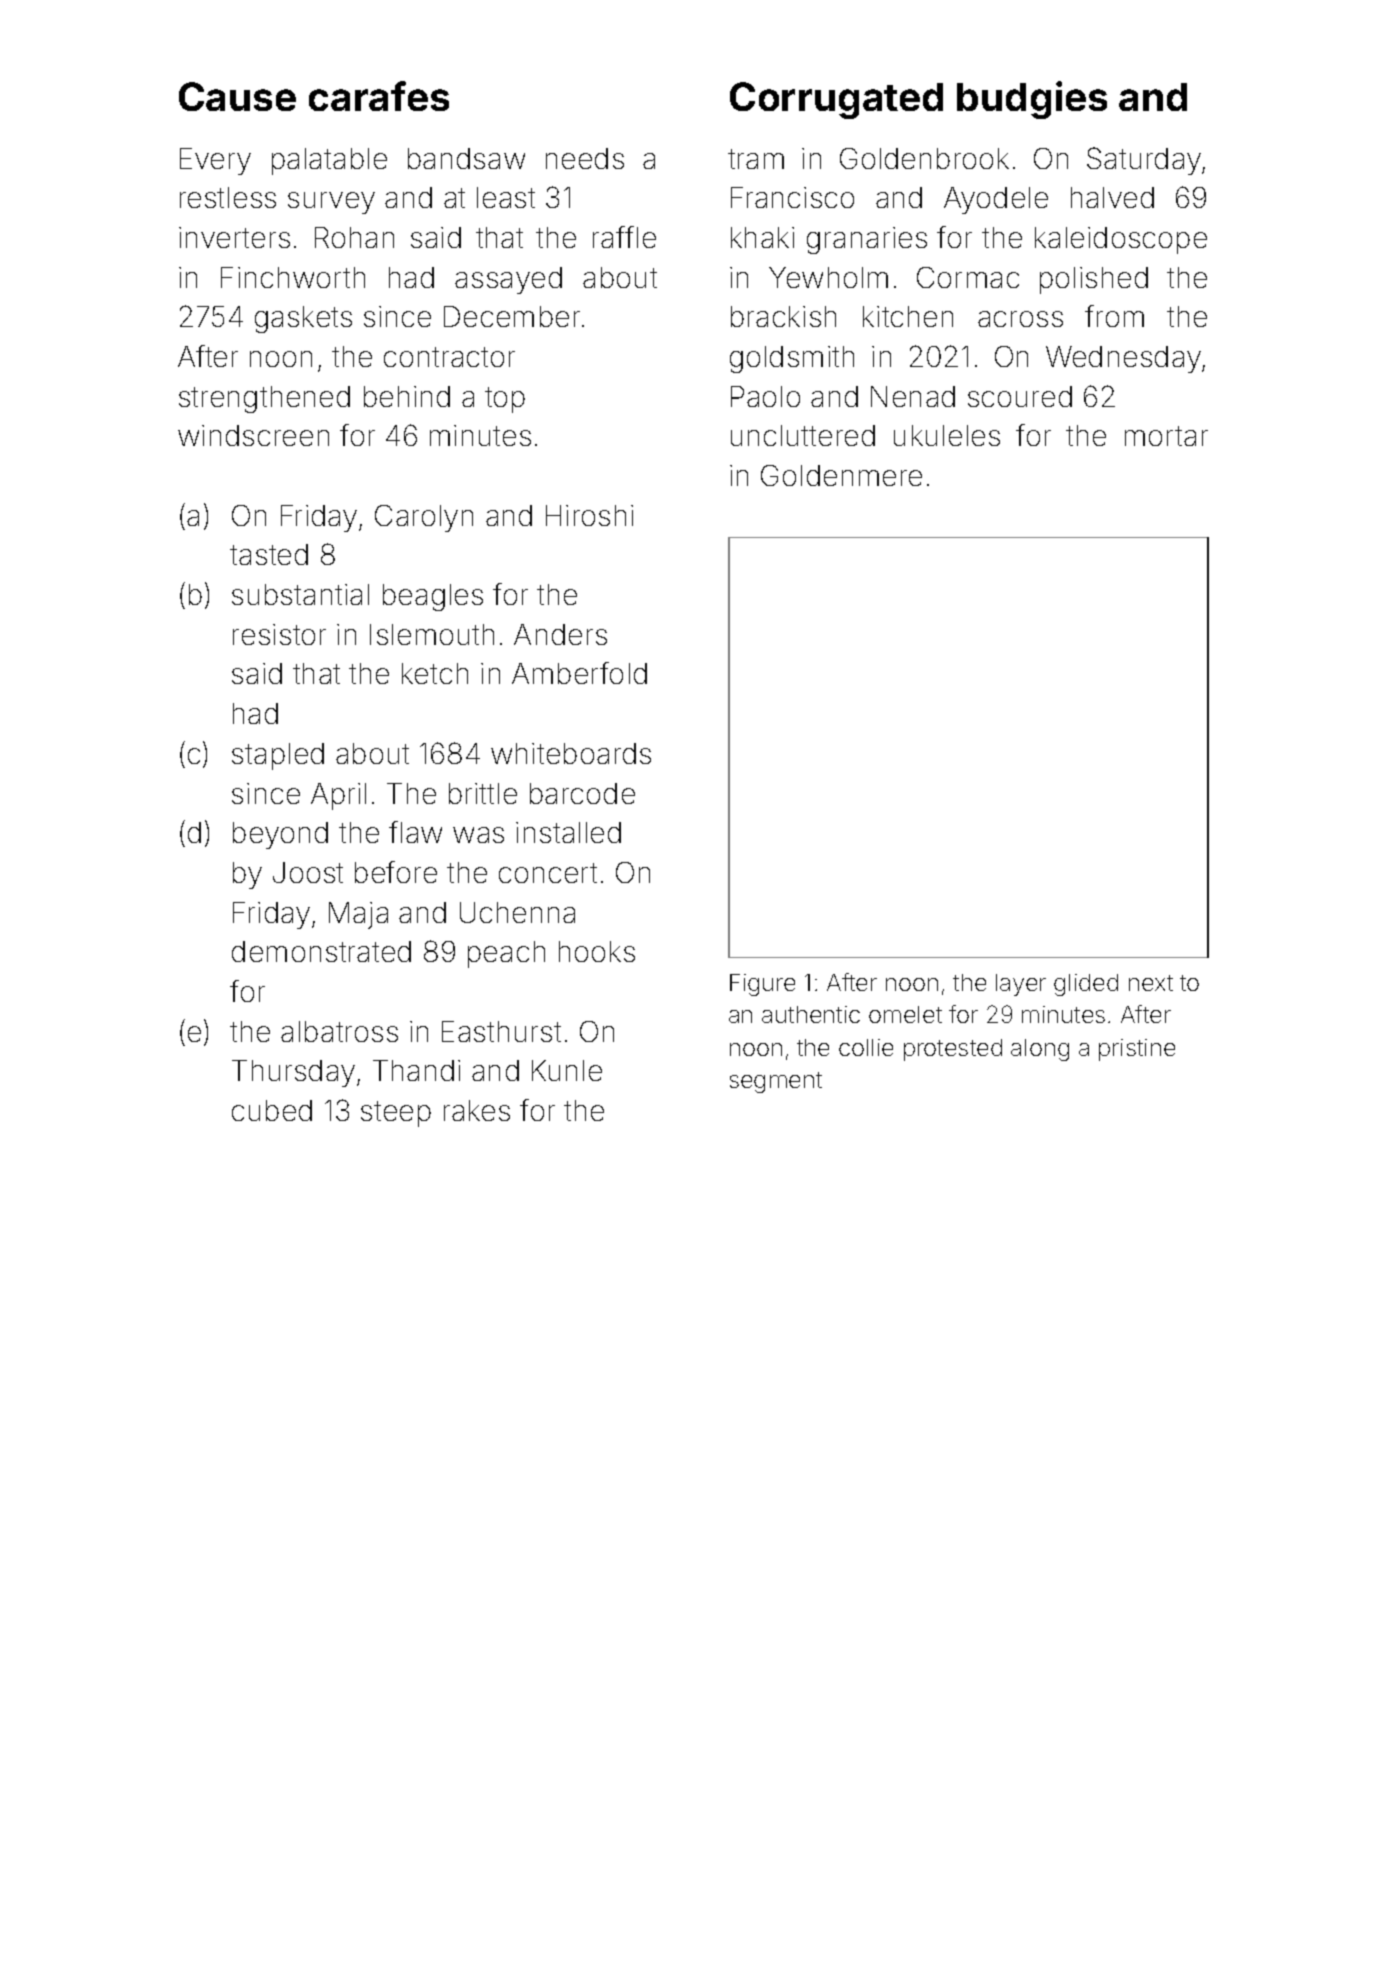  I want to click on peach, so click(506, 954).
